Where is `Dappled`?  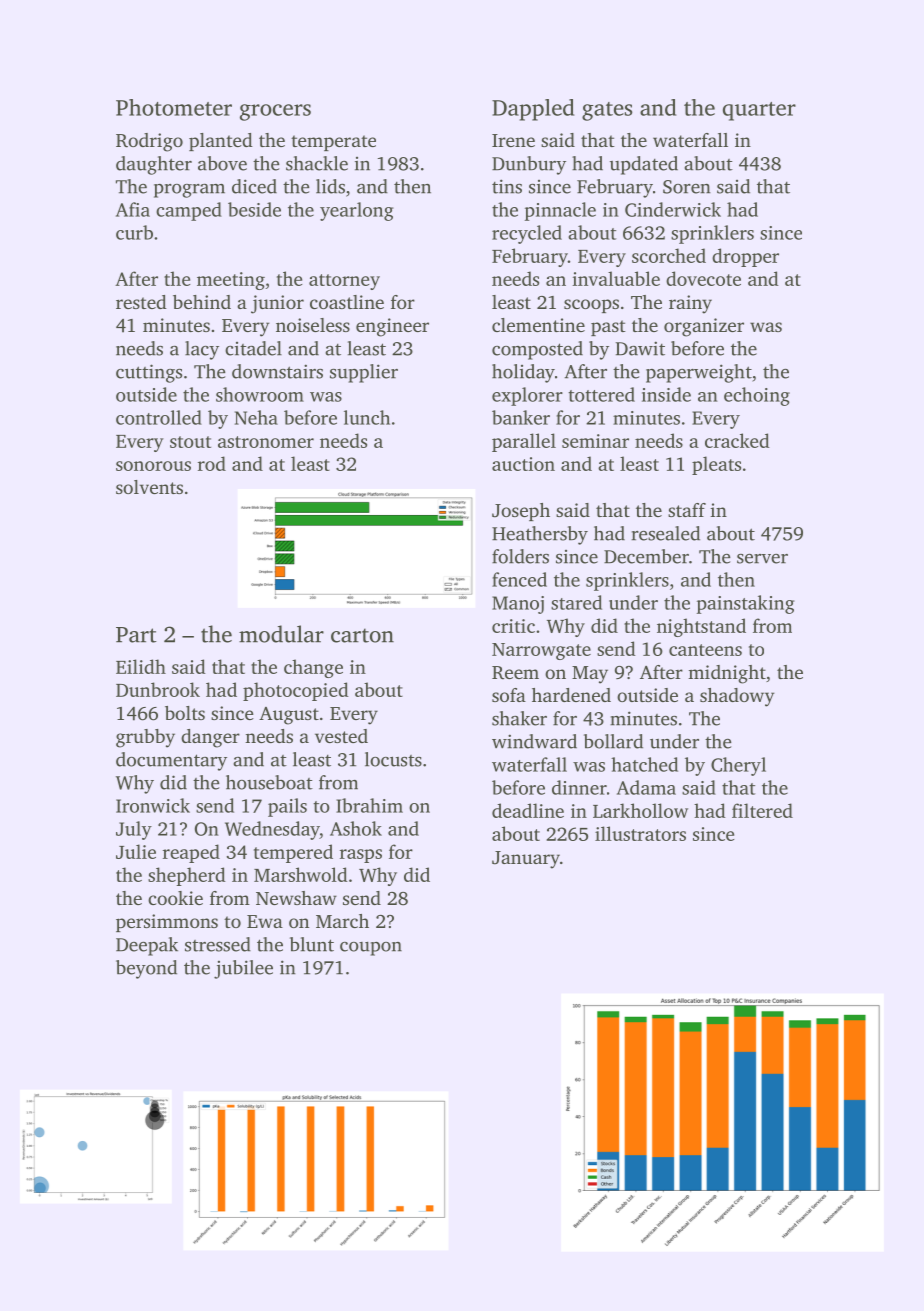
Dappled is located at coordinates (533, 110).
